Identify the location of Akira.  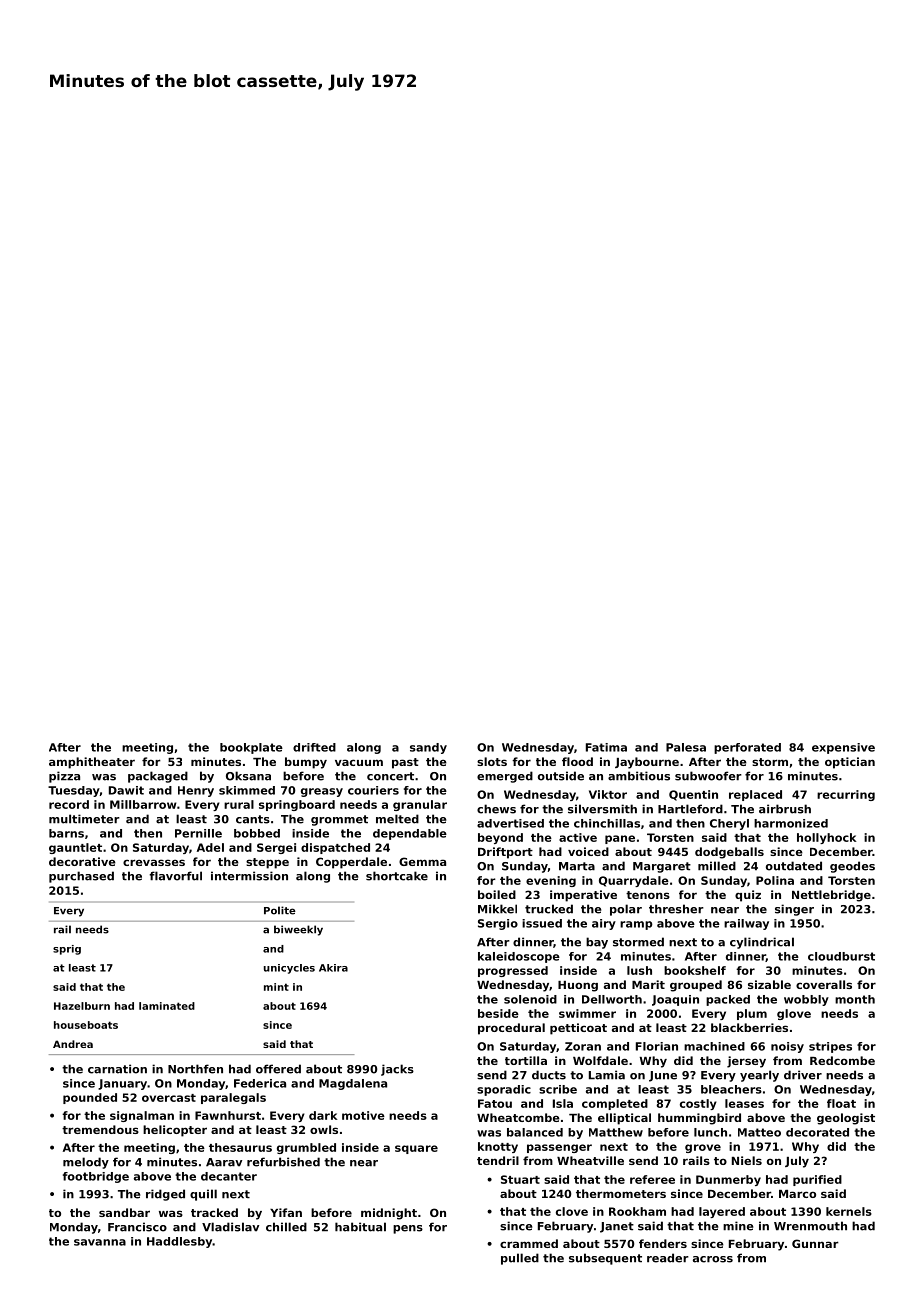
(333, 968).
